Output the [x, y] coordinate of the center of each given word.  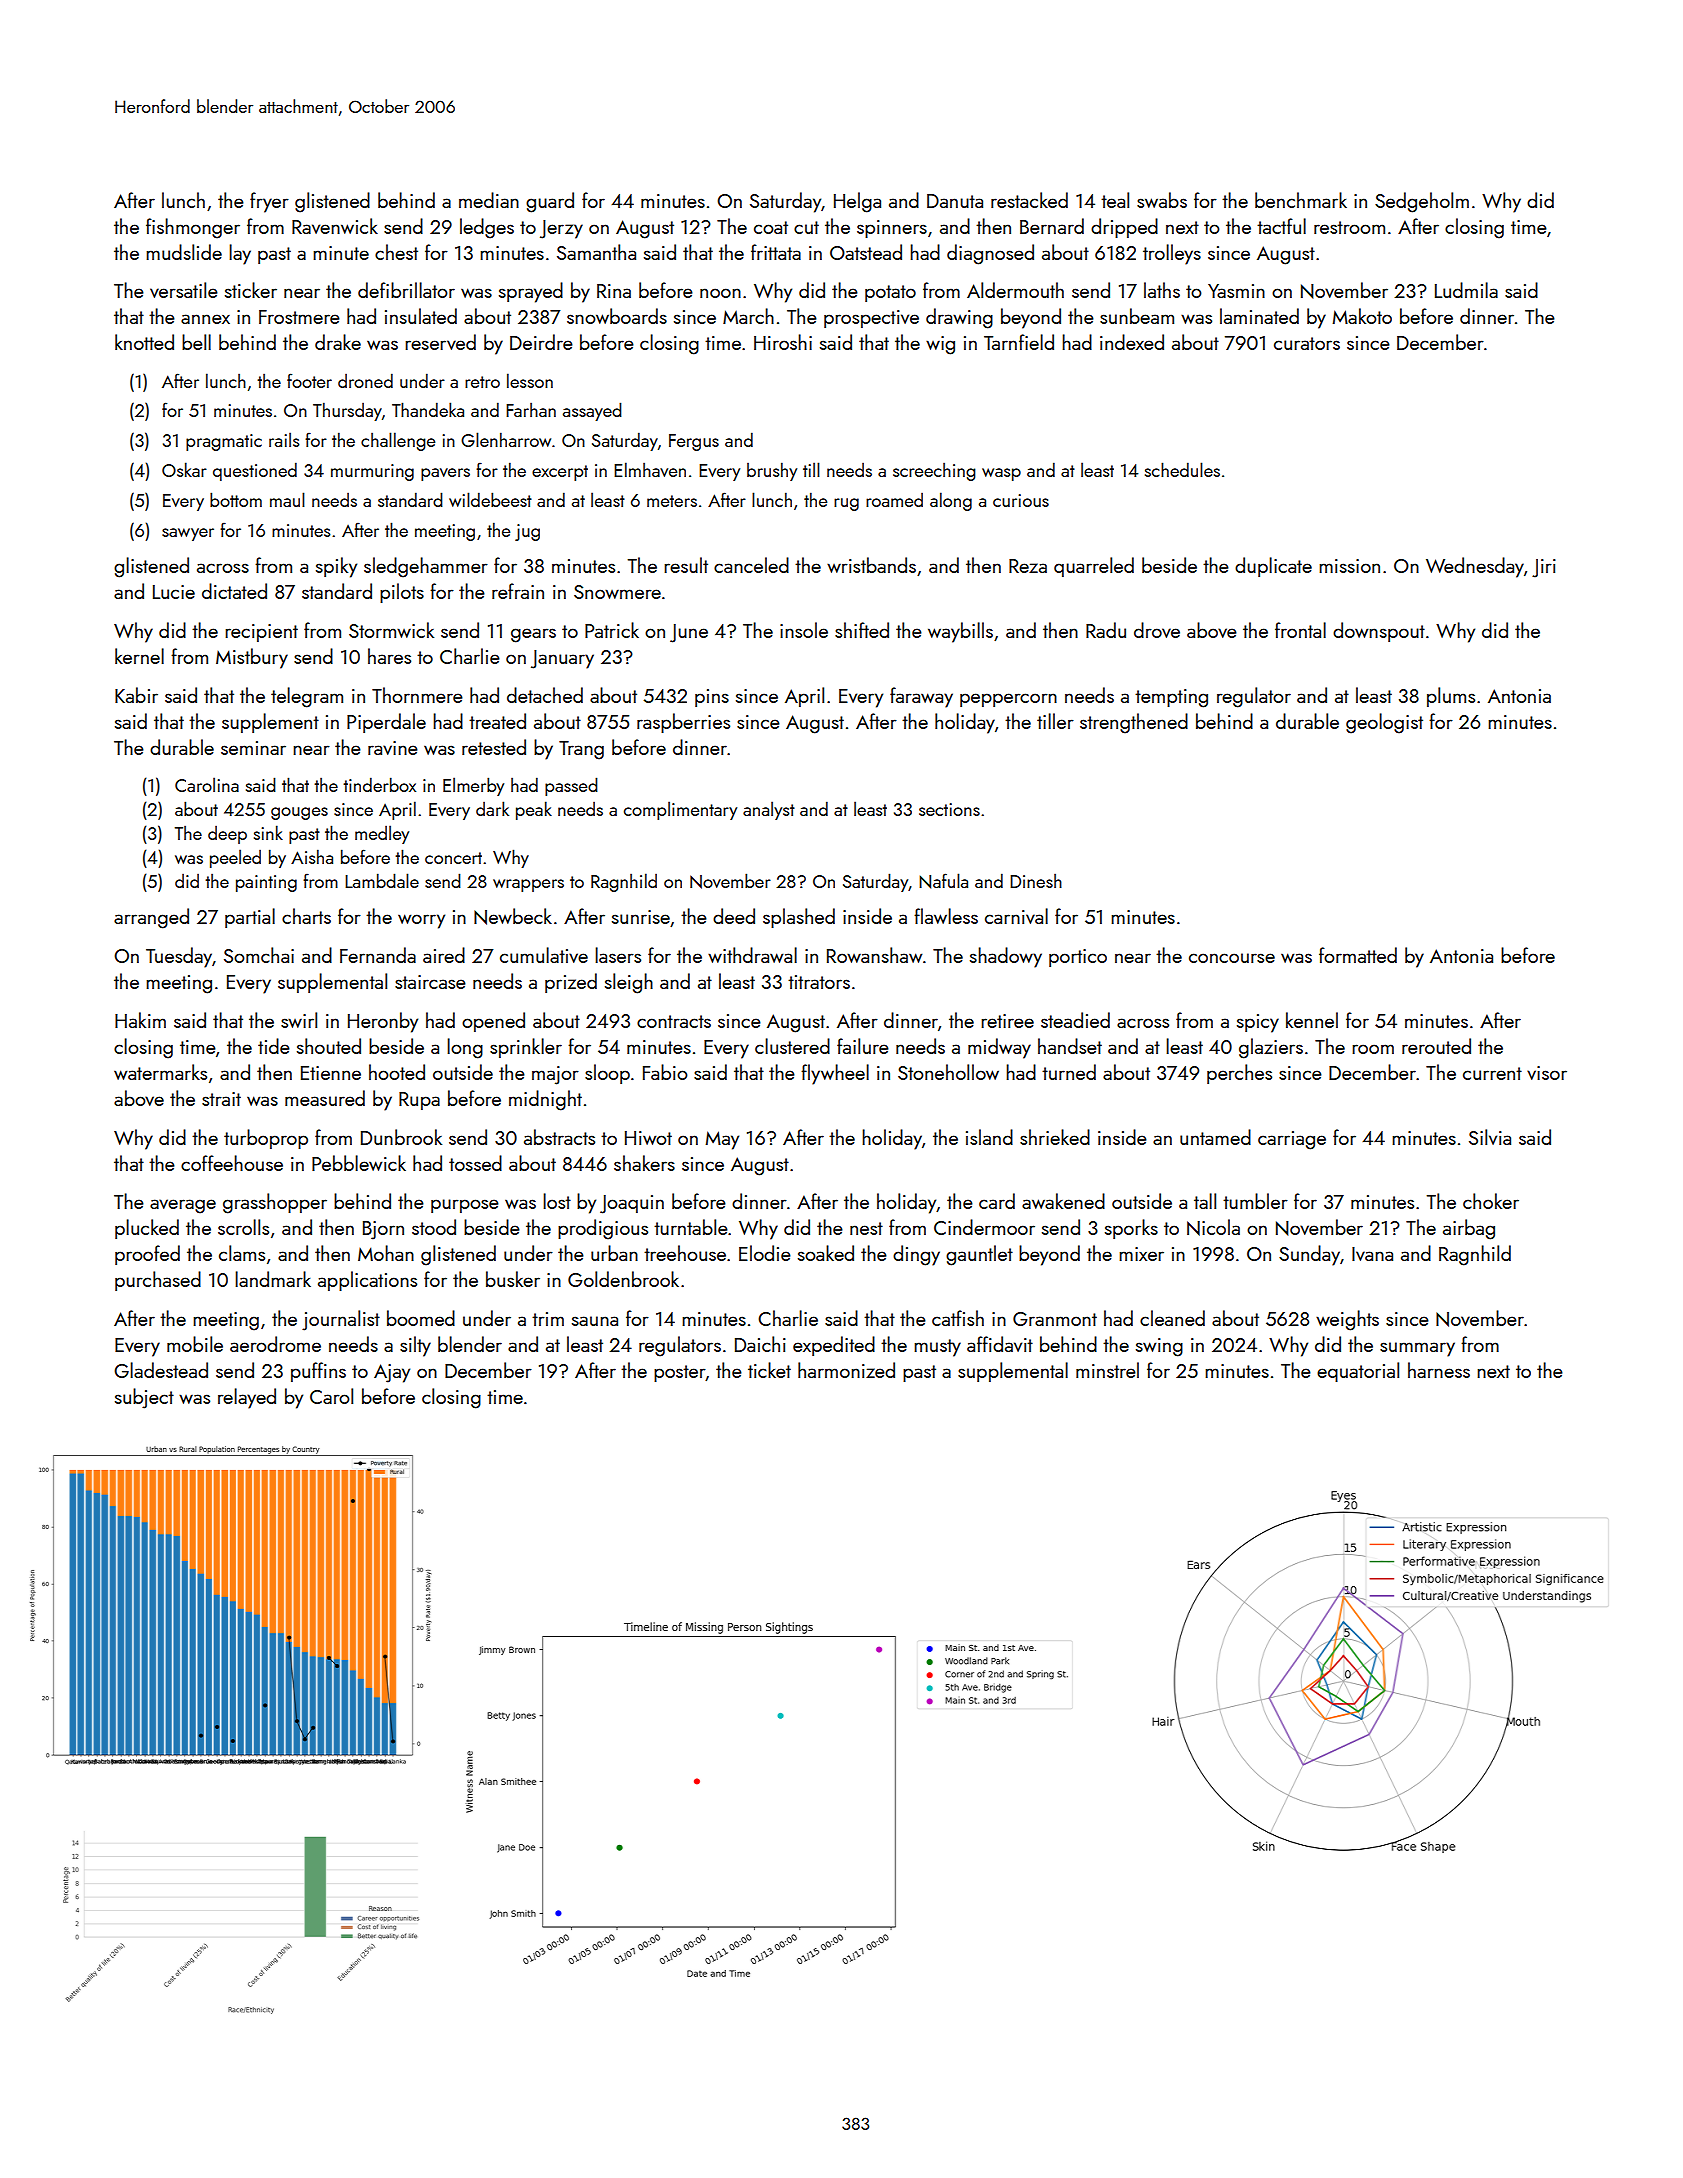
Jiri [1544, 568]
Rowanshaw [874, 955]
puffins [318, 1372]
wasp [1001, 474]
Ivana [1372, 1254]
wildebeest [490, 499]
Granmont [1055, 1319]
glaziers [1271, 1048]
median [489, 200]
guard [550, 202]
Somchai [259, 955]
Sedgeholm [1422, 202]
